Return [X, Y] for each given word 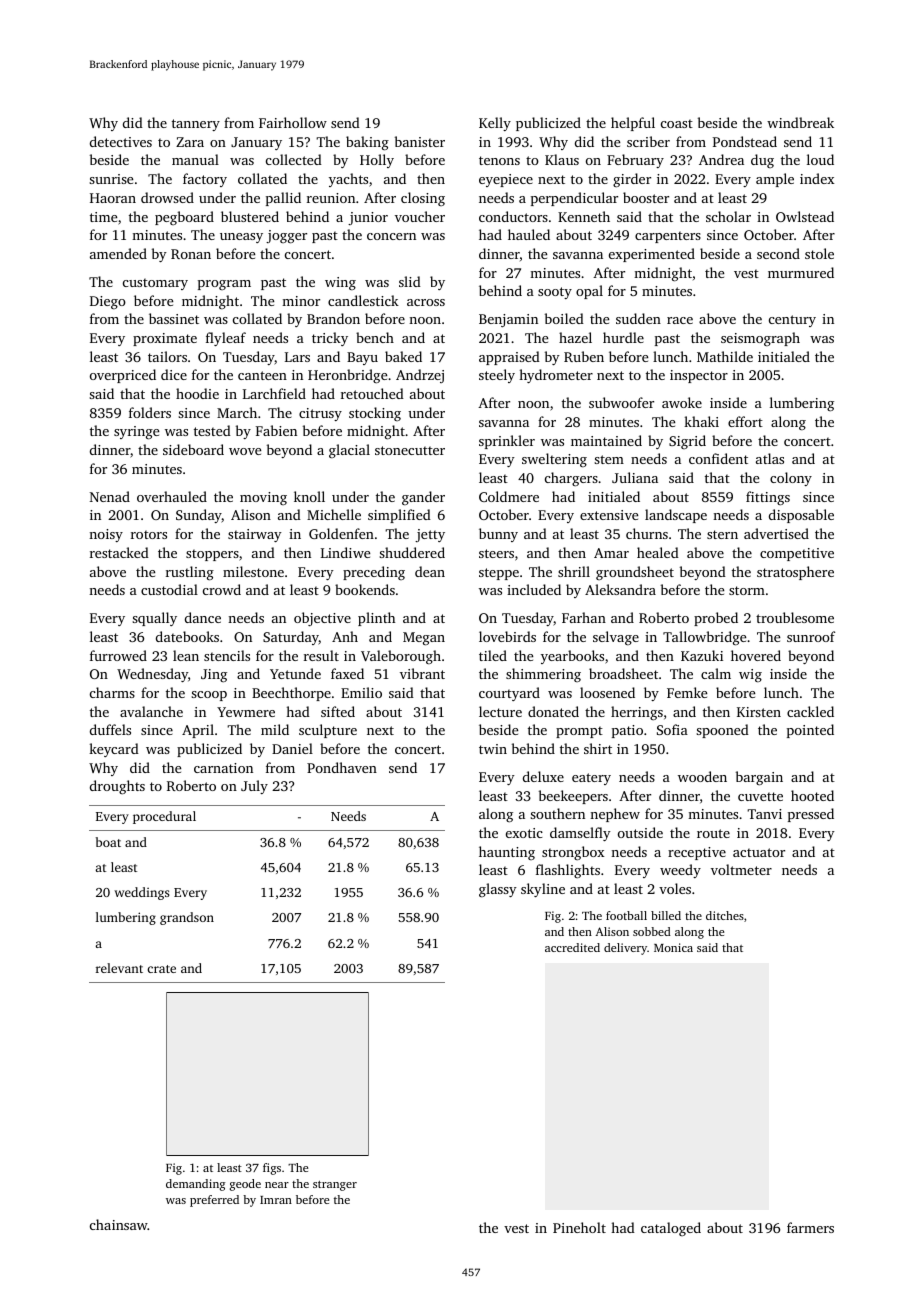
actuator [759, 852]
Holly [377, 161]
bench [375, 337]
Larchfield [274, 393]
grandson [187, 918]
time [103, 217]
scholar [728, 216]
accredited [572, 947]
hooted [812, 795]
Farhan [584, 617]
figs [272, 1169]
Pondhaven [342, 767]
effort [745, 421]
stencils [227, 655]
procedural [164, 817]
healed [658, 552]
